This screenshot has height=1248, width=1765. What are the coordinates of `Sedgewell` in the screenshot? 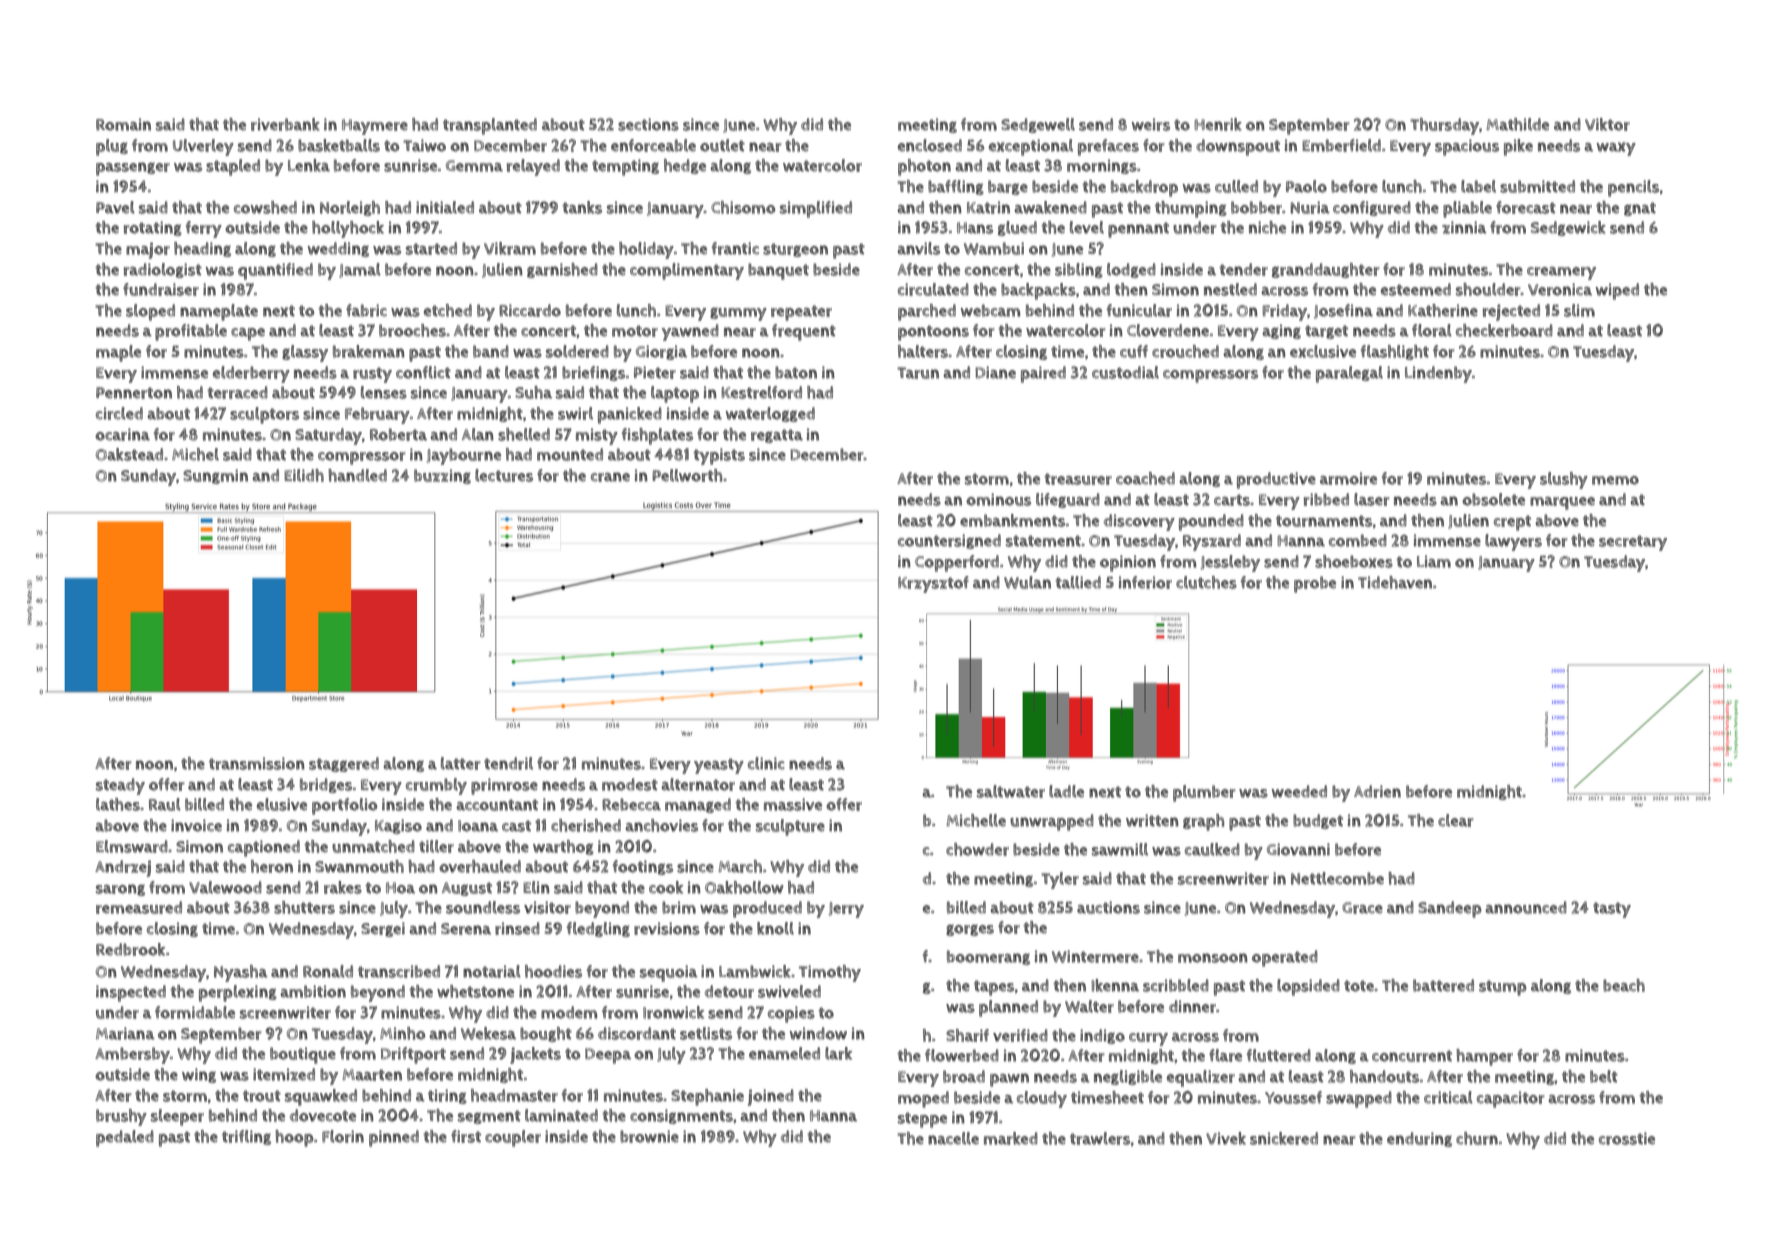 It's located at (1038, 125).
